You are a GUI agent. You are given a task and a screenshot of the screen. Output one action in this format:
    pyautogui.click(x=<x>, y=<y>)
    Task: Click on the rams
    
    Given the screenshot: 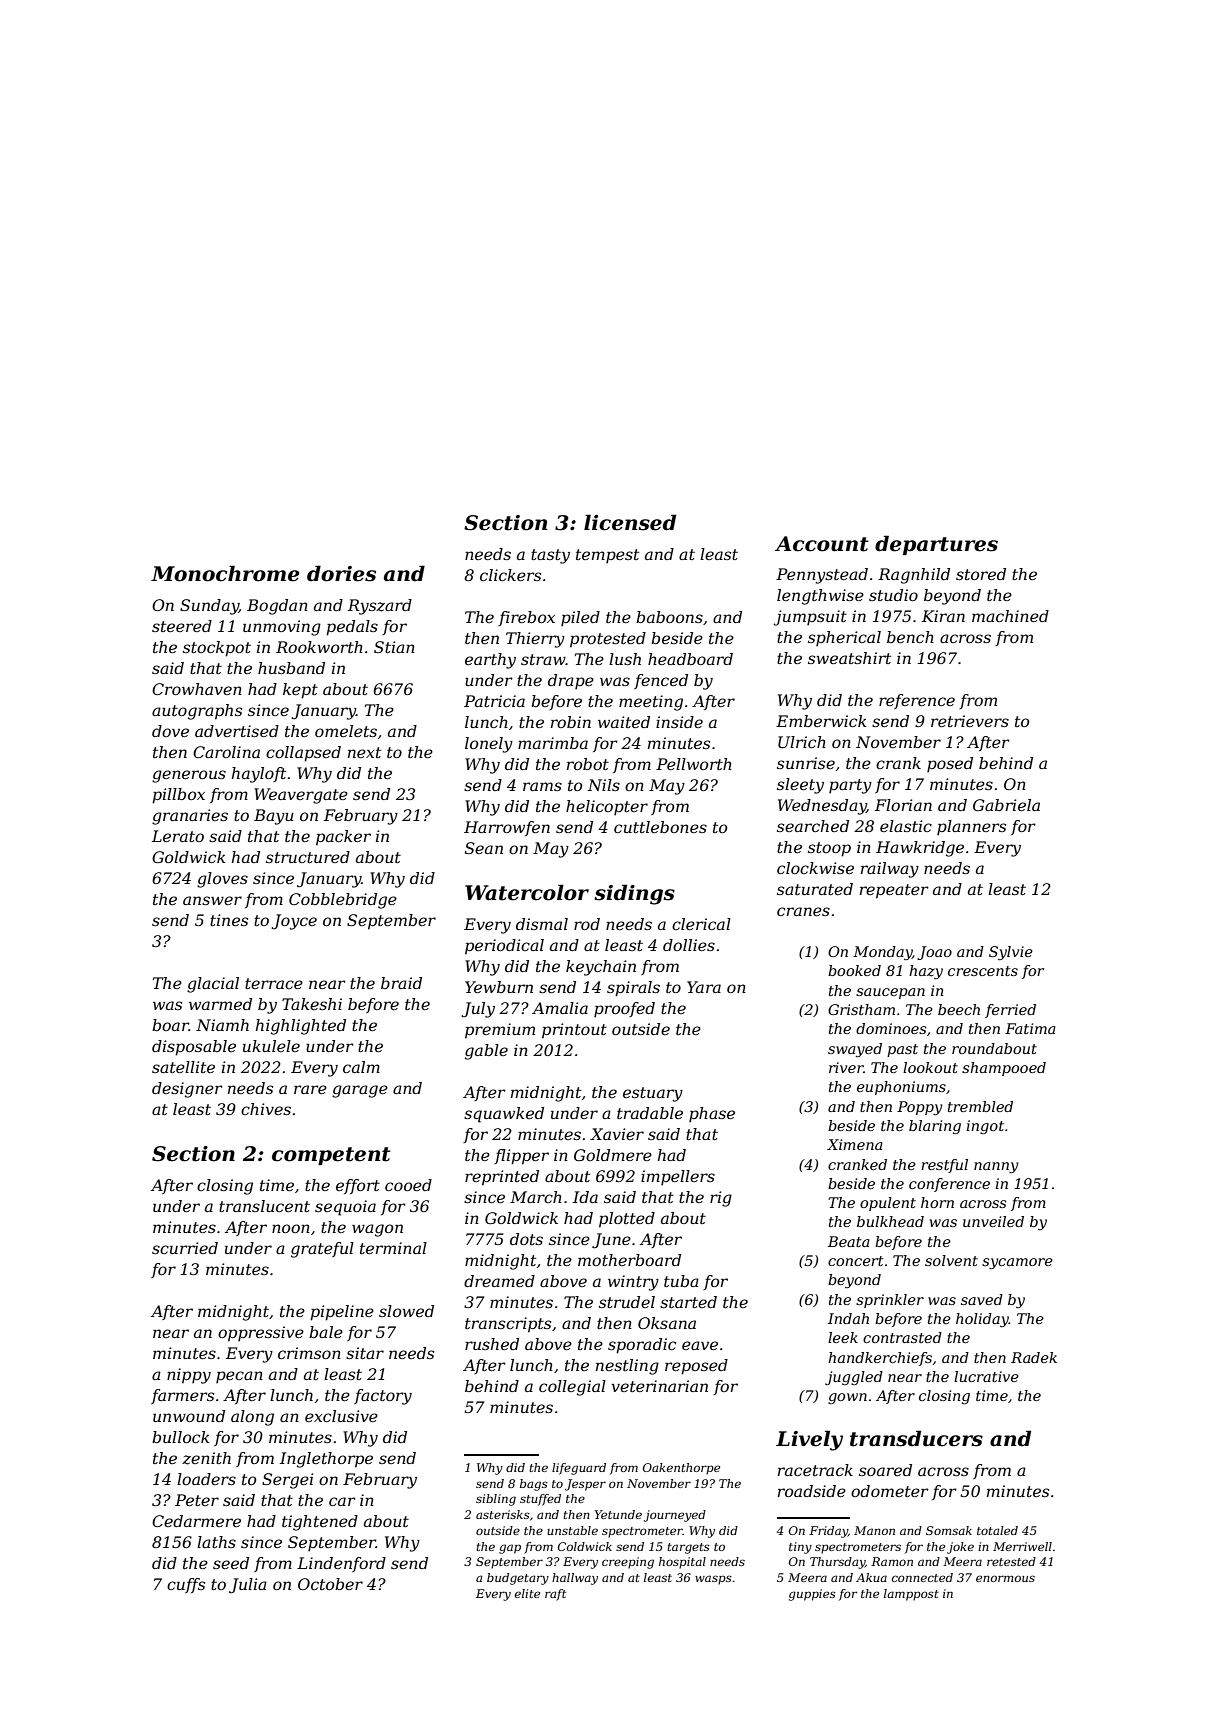 What is the action you would take?
    pyautogui.click(x=542, y=786)
